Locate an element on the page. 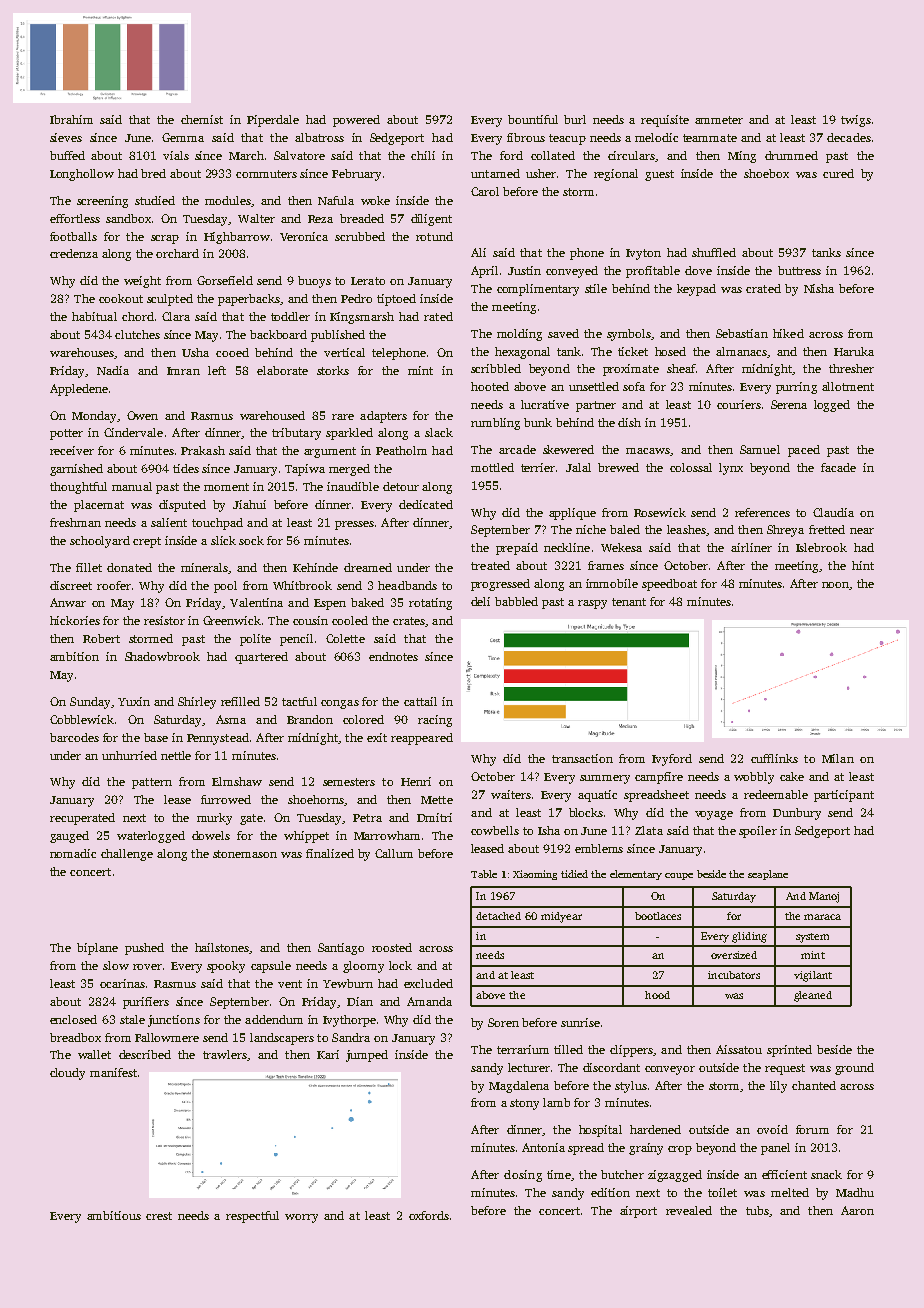 The image size is (924, 1308). edition is located at coordinates (610, 1192).
